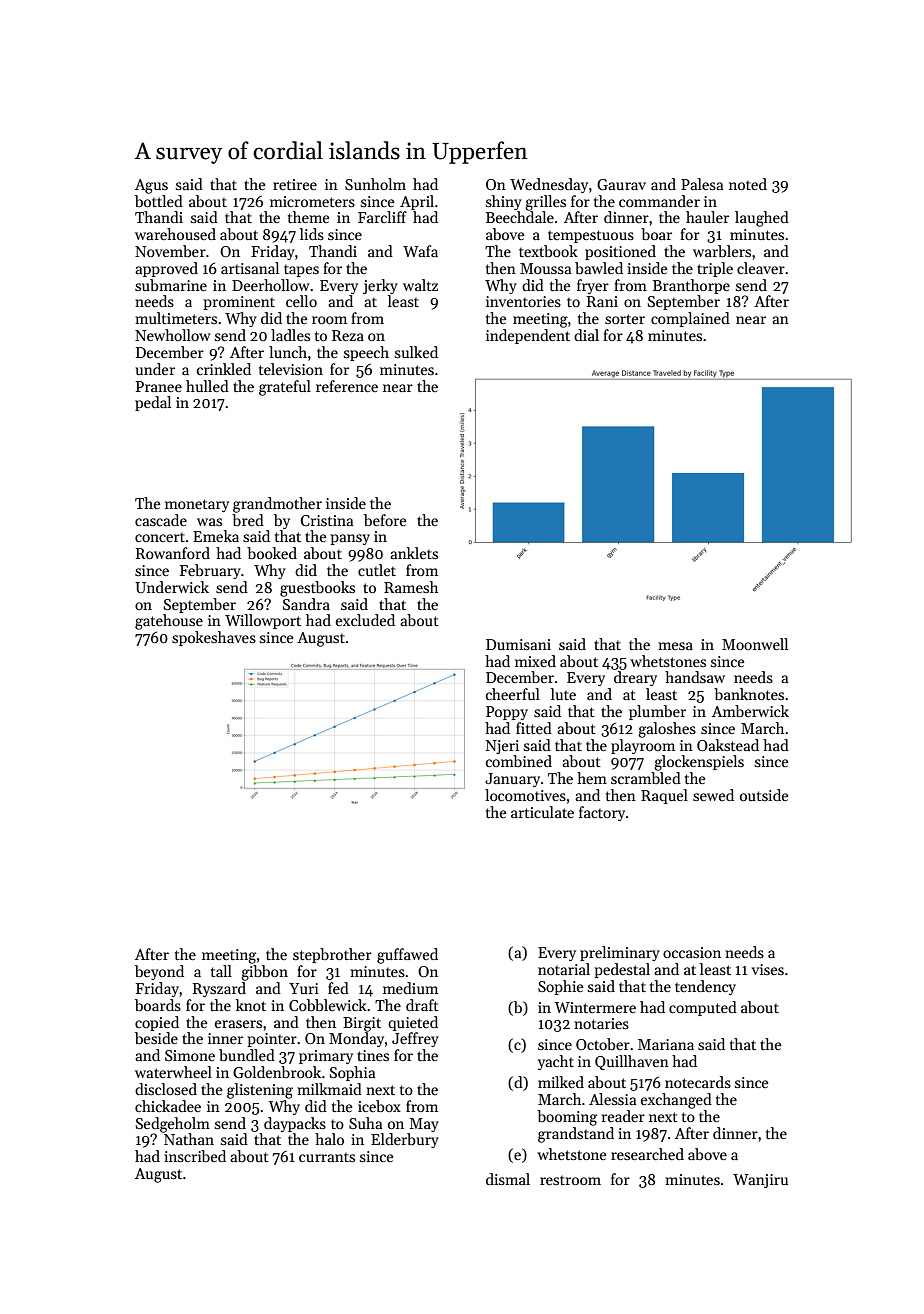 This image has width=924, height=1314. I want to click on Moonwell, so click(755, 644).
